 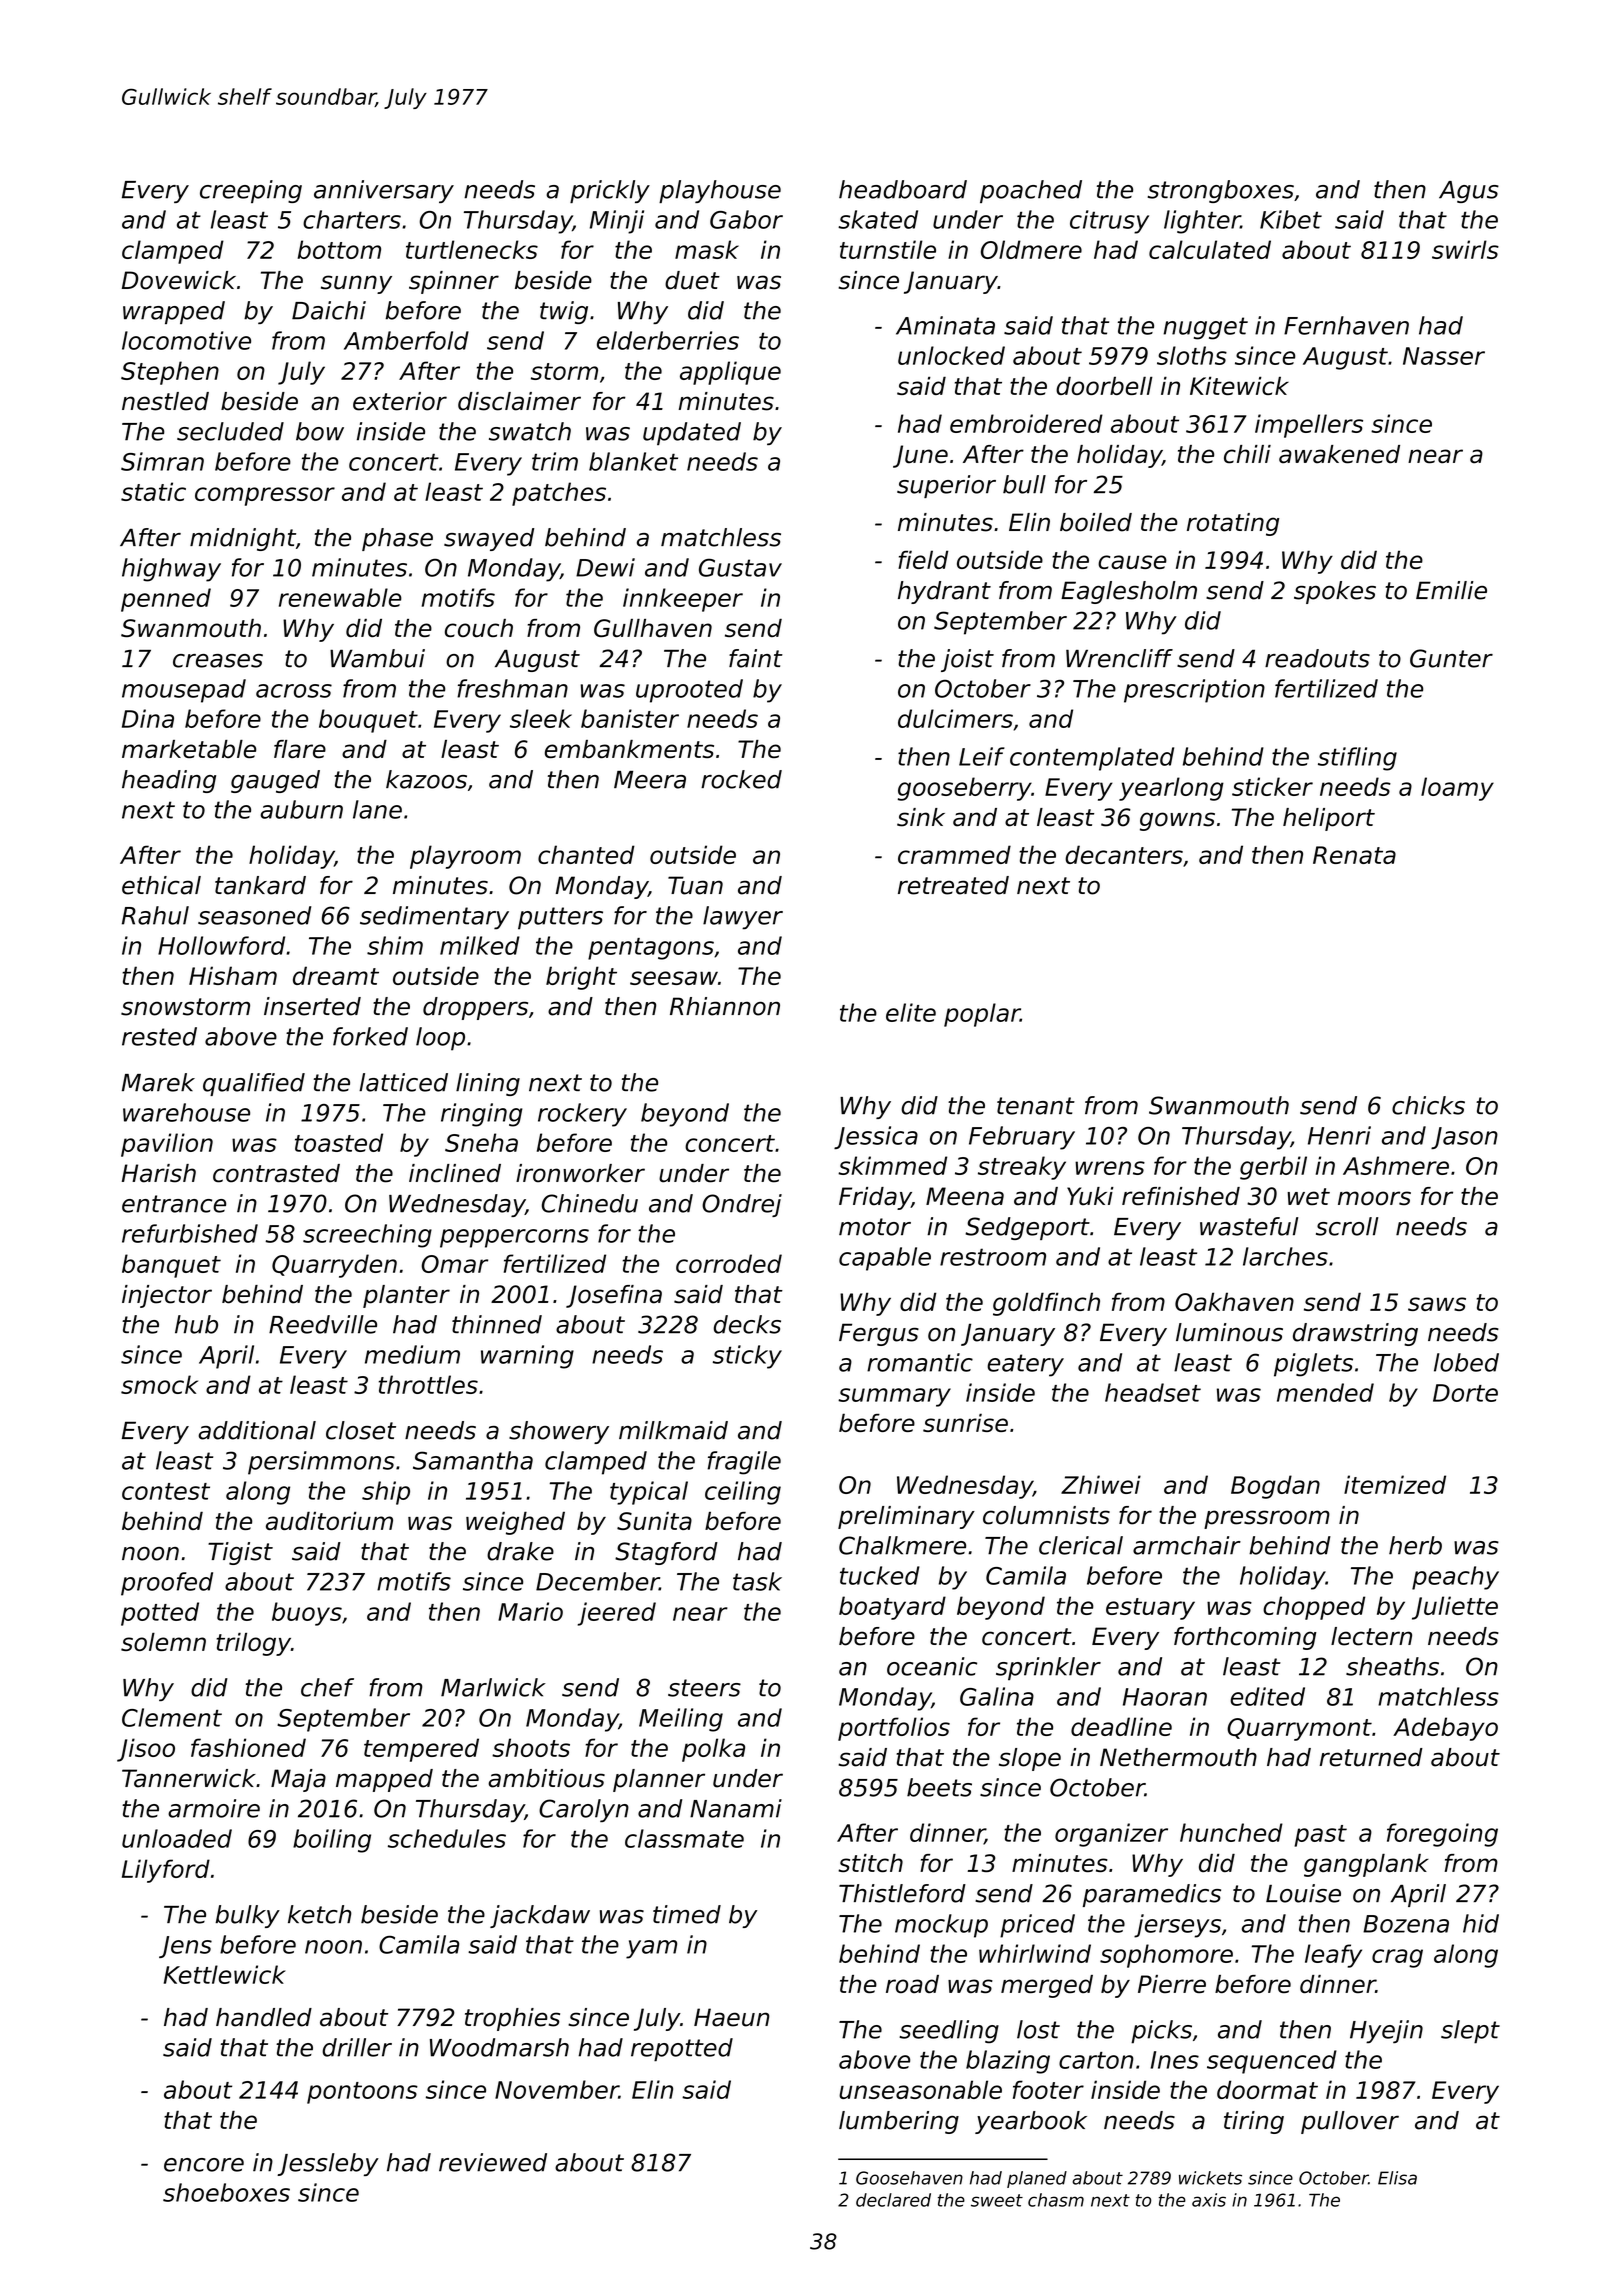 What do you see at coordinates (1374, 1198) in the page?
I see `moors` at bounding box center [1374, 1198].
